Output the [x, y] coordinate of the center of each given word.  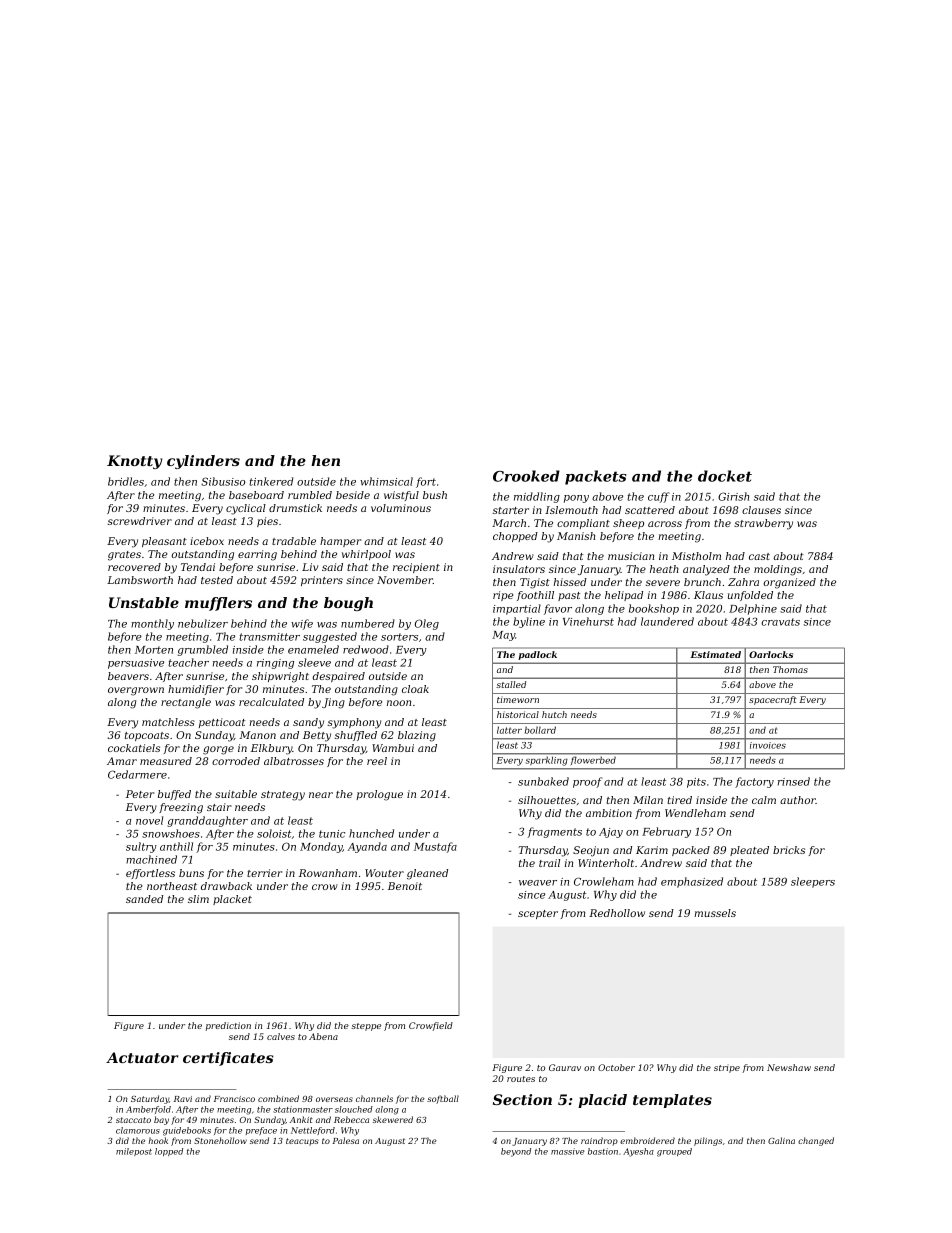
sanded [144, 899]
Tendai [198, 567]
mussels [715, 913]
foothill [535, 596]
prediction [228, 1026]
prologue [379, 795]
